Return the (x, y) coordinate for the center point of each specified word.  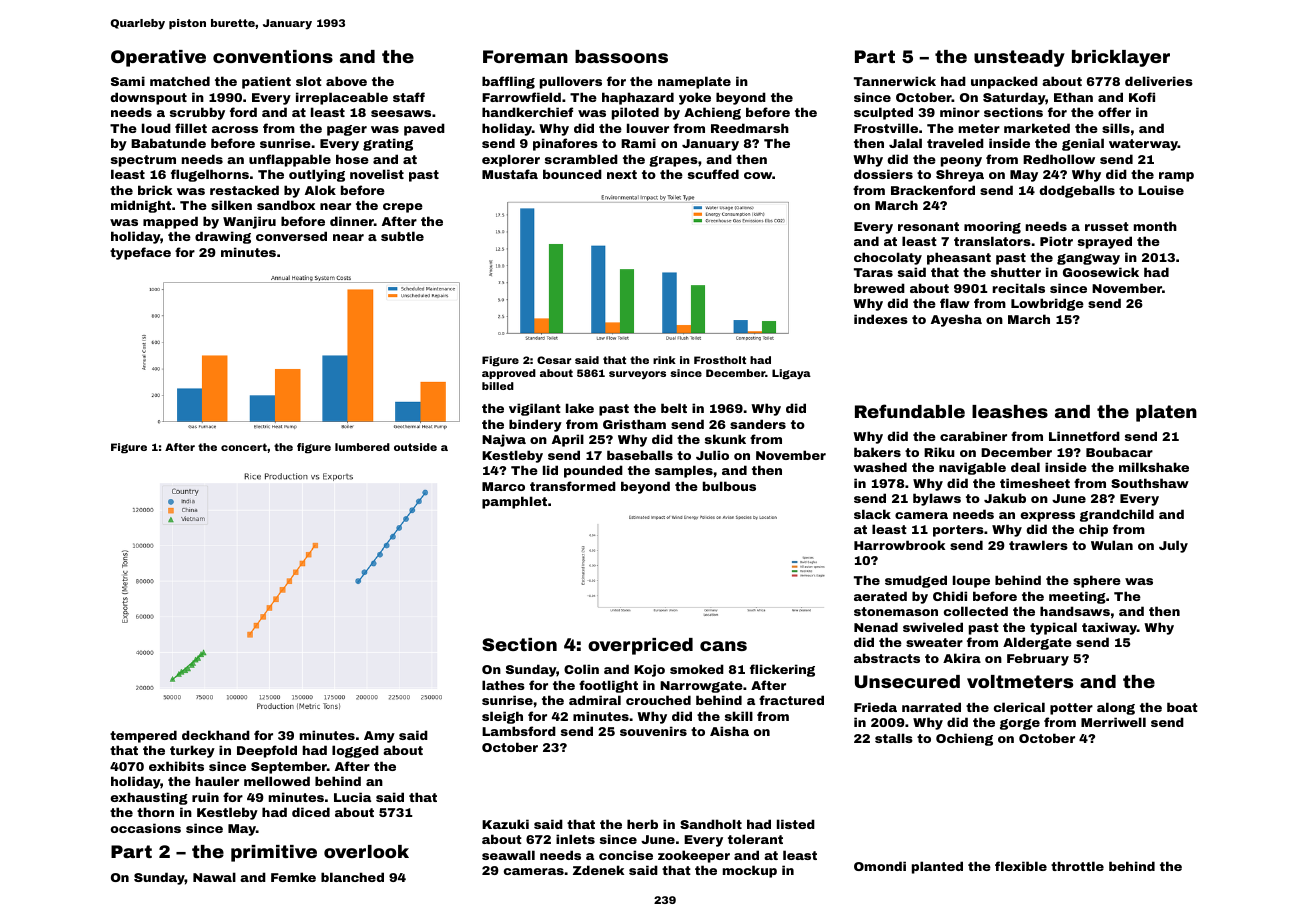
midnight (141, 206)
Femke (293, 877)
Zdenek (598, 870)
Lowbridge (1047, 304)
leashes (1010, 411)
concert (244, 447)
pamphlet (514, 502)
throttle (1077, 866)
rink (664, 360)
